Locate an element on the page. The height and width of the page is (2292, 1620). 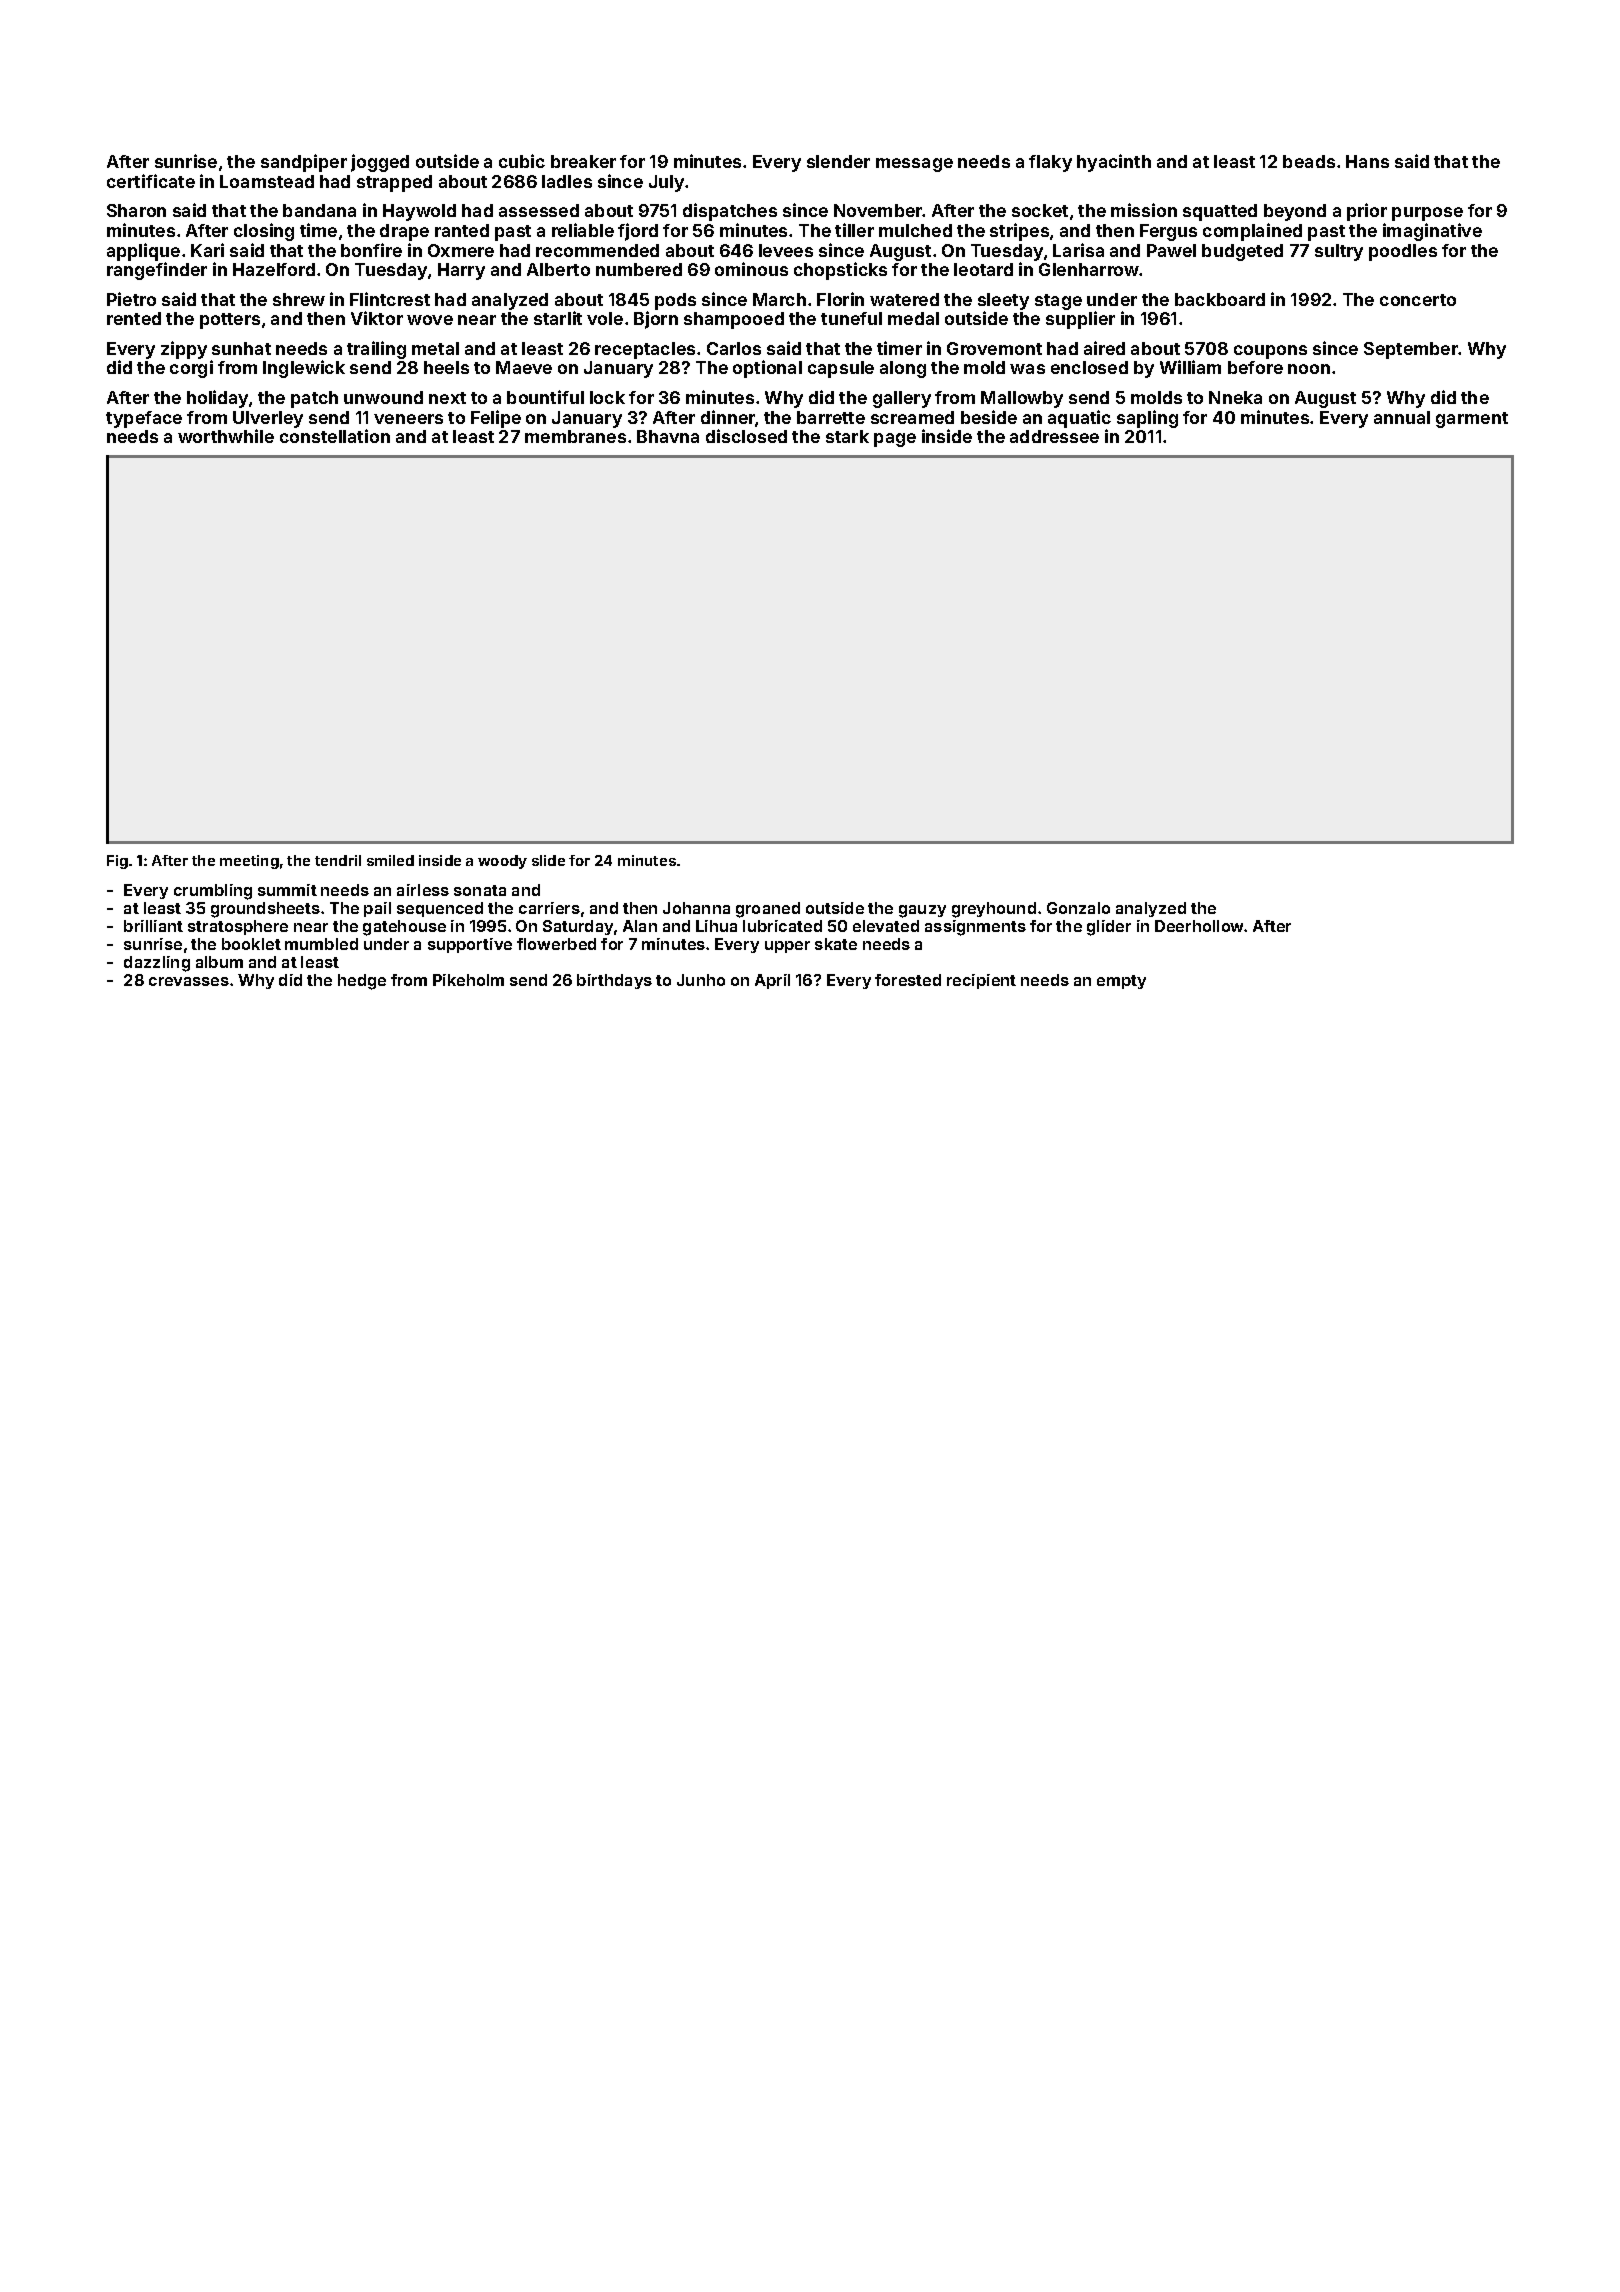
page is located at coordinates (895, 440).
